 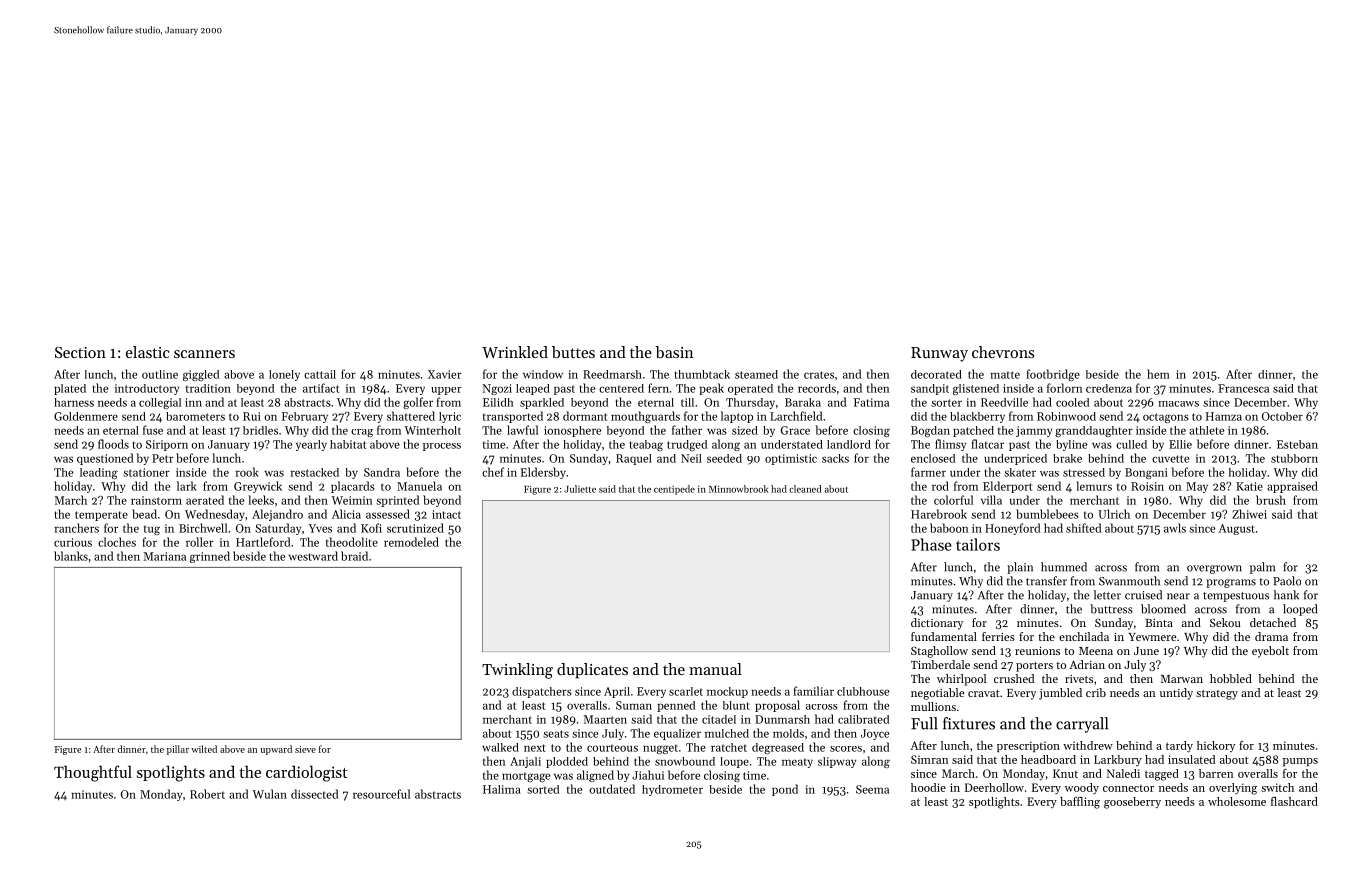 I want to click on October, so click(x=1282, y=416).
